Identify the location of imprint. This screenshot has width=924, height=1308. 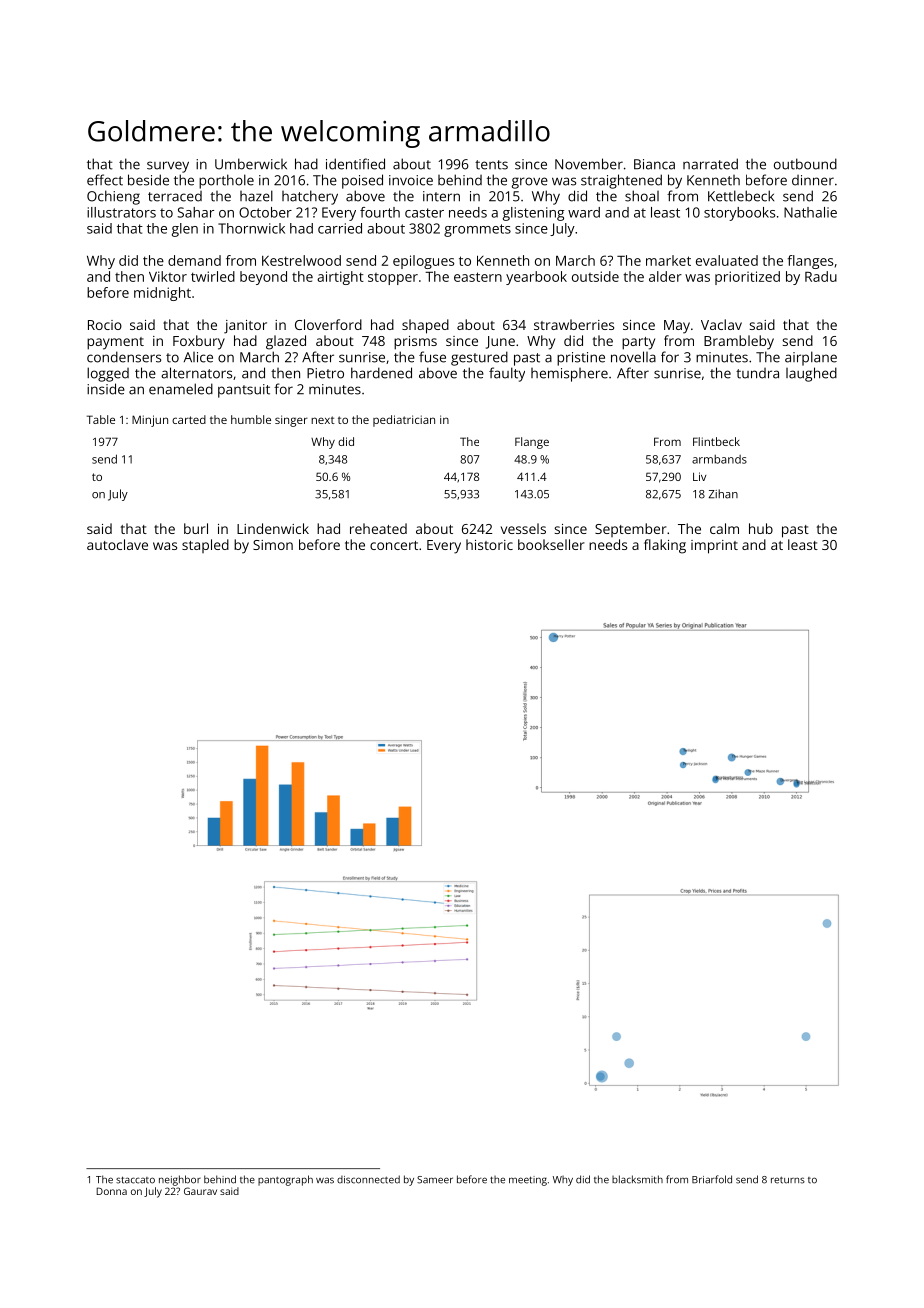
(714, 547).
